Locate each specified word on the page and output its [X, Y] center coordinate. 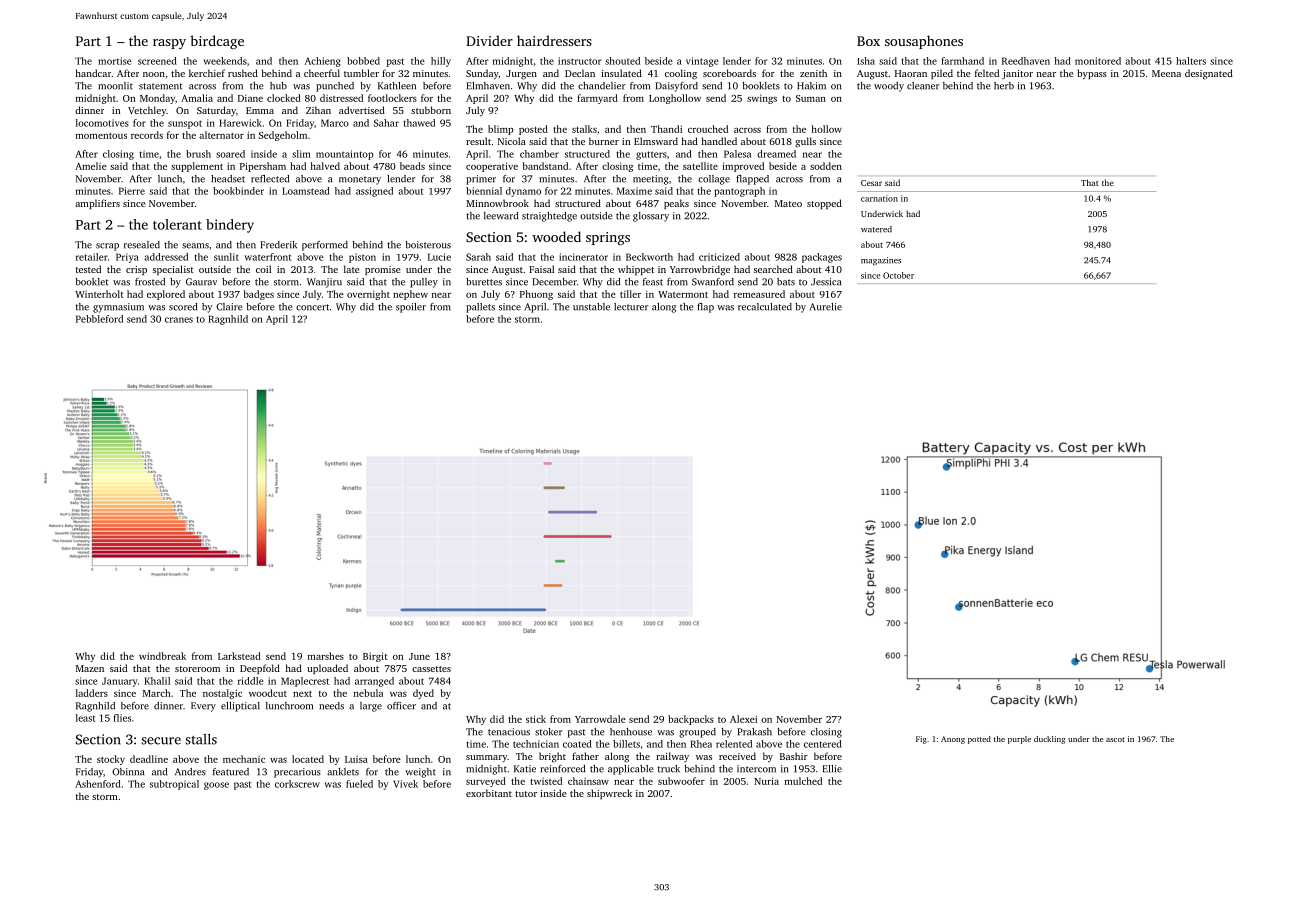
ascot [1115, 739]
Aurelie [826, 307]
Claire [229, 307]
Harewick [240, 123]
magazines [881, 261]
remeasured [759, 294]
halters [1191, 61]
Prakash [754, 732]
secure [161, 741]
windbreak [162, 656]
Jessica [826, 282]
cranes [179, 320]
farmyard [597, 99]
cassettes [431, 669]
